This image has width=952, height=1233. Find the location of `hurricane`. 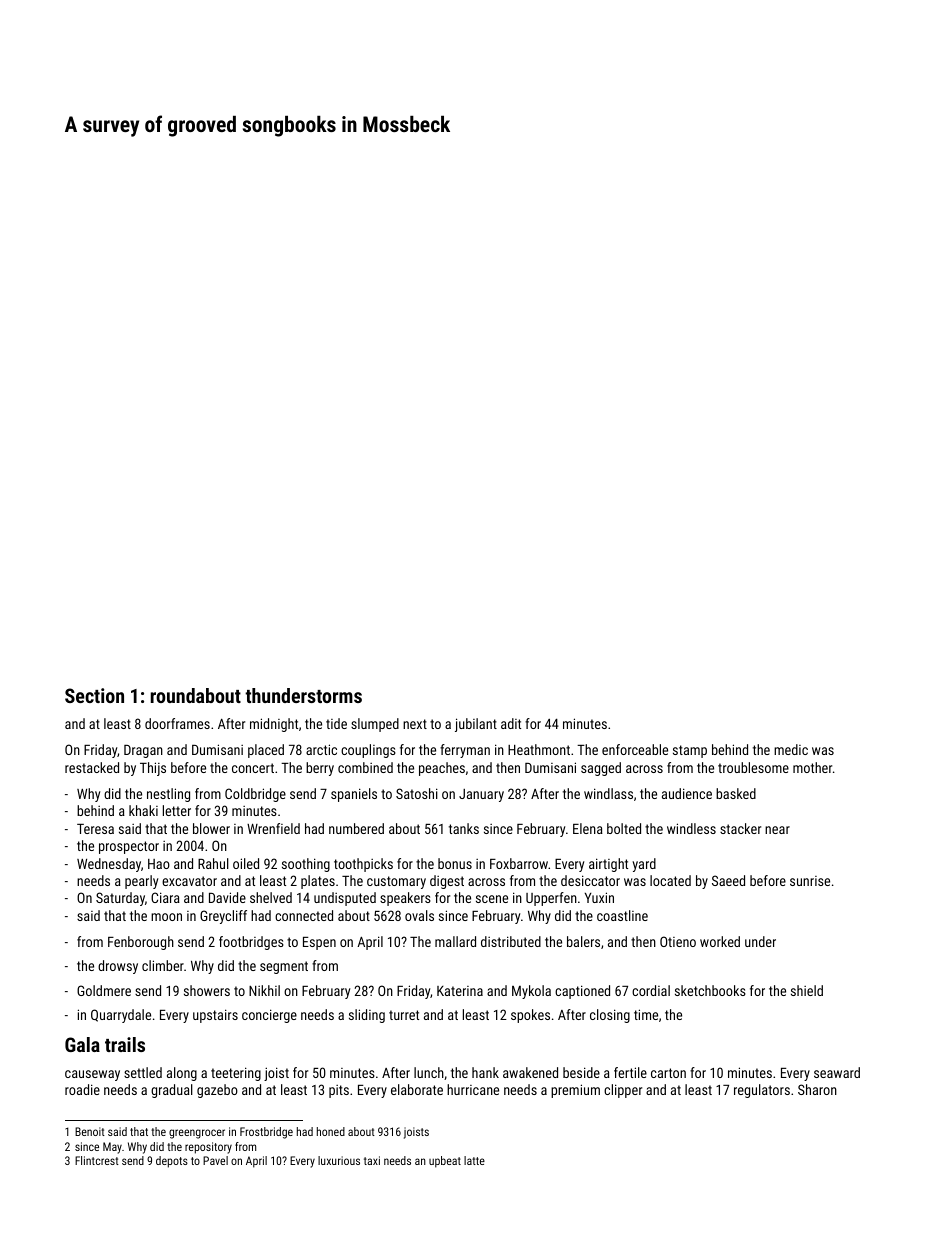

hurricane is located at coordinates (473, 1089).
